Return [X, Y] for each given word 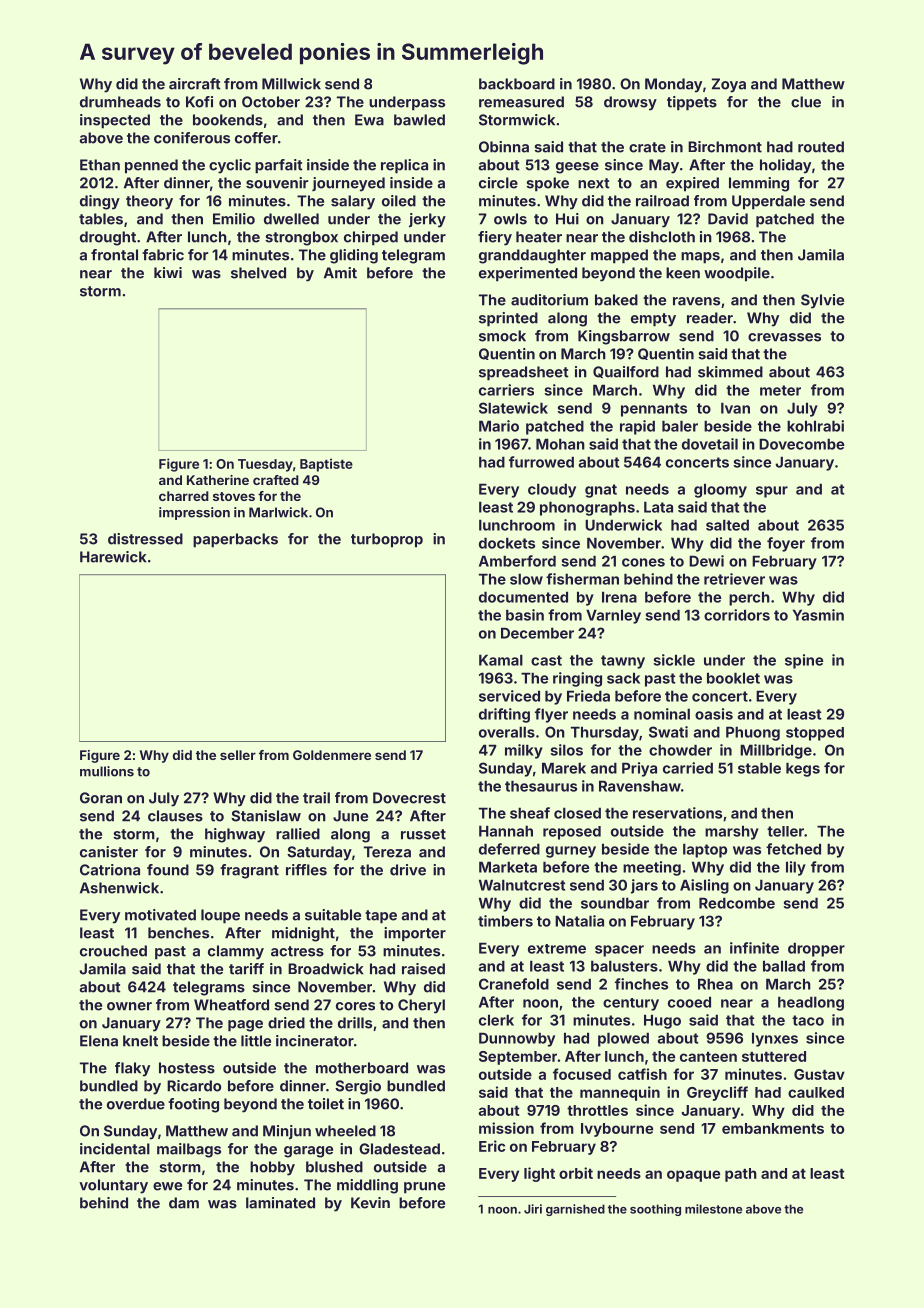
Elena [99, 1041]
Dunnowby [517, 1039]
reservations [677, 813]
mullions [107, 771]
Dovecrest [409, 798]
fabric [163, 255]
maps [700, 258]
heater [539, 237]
